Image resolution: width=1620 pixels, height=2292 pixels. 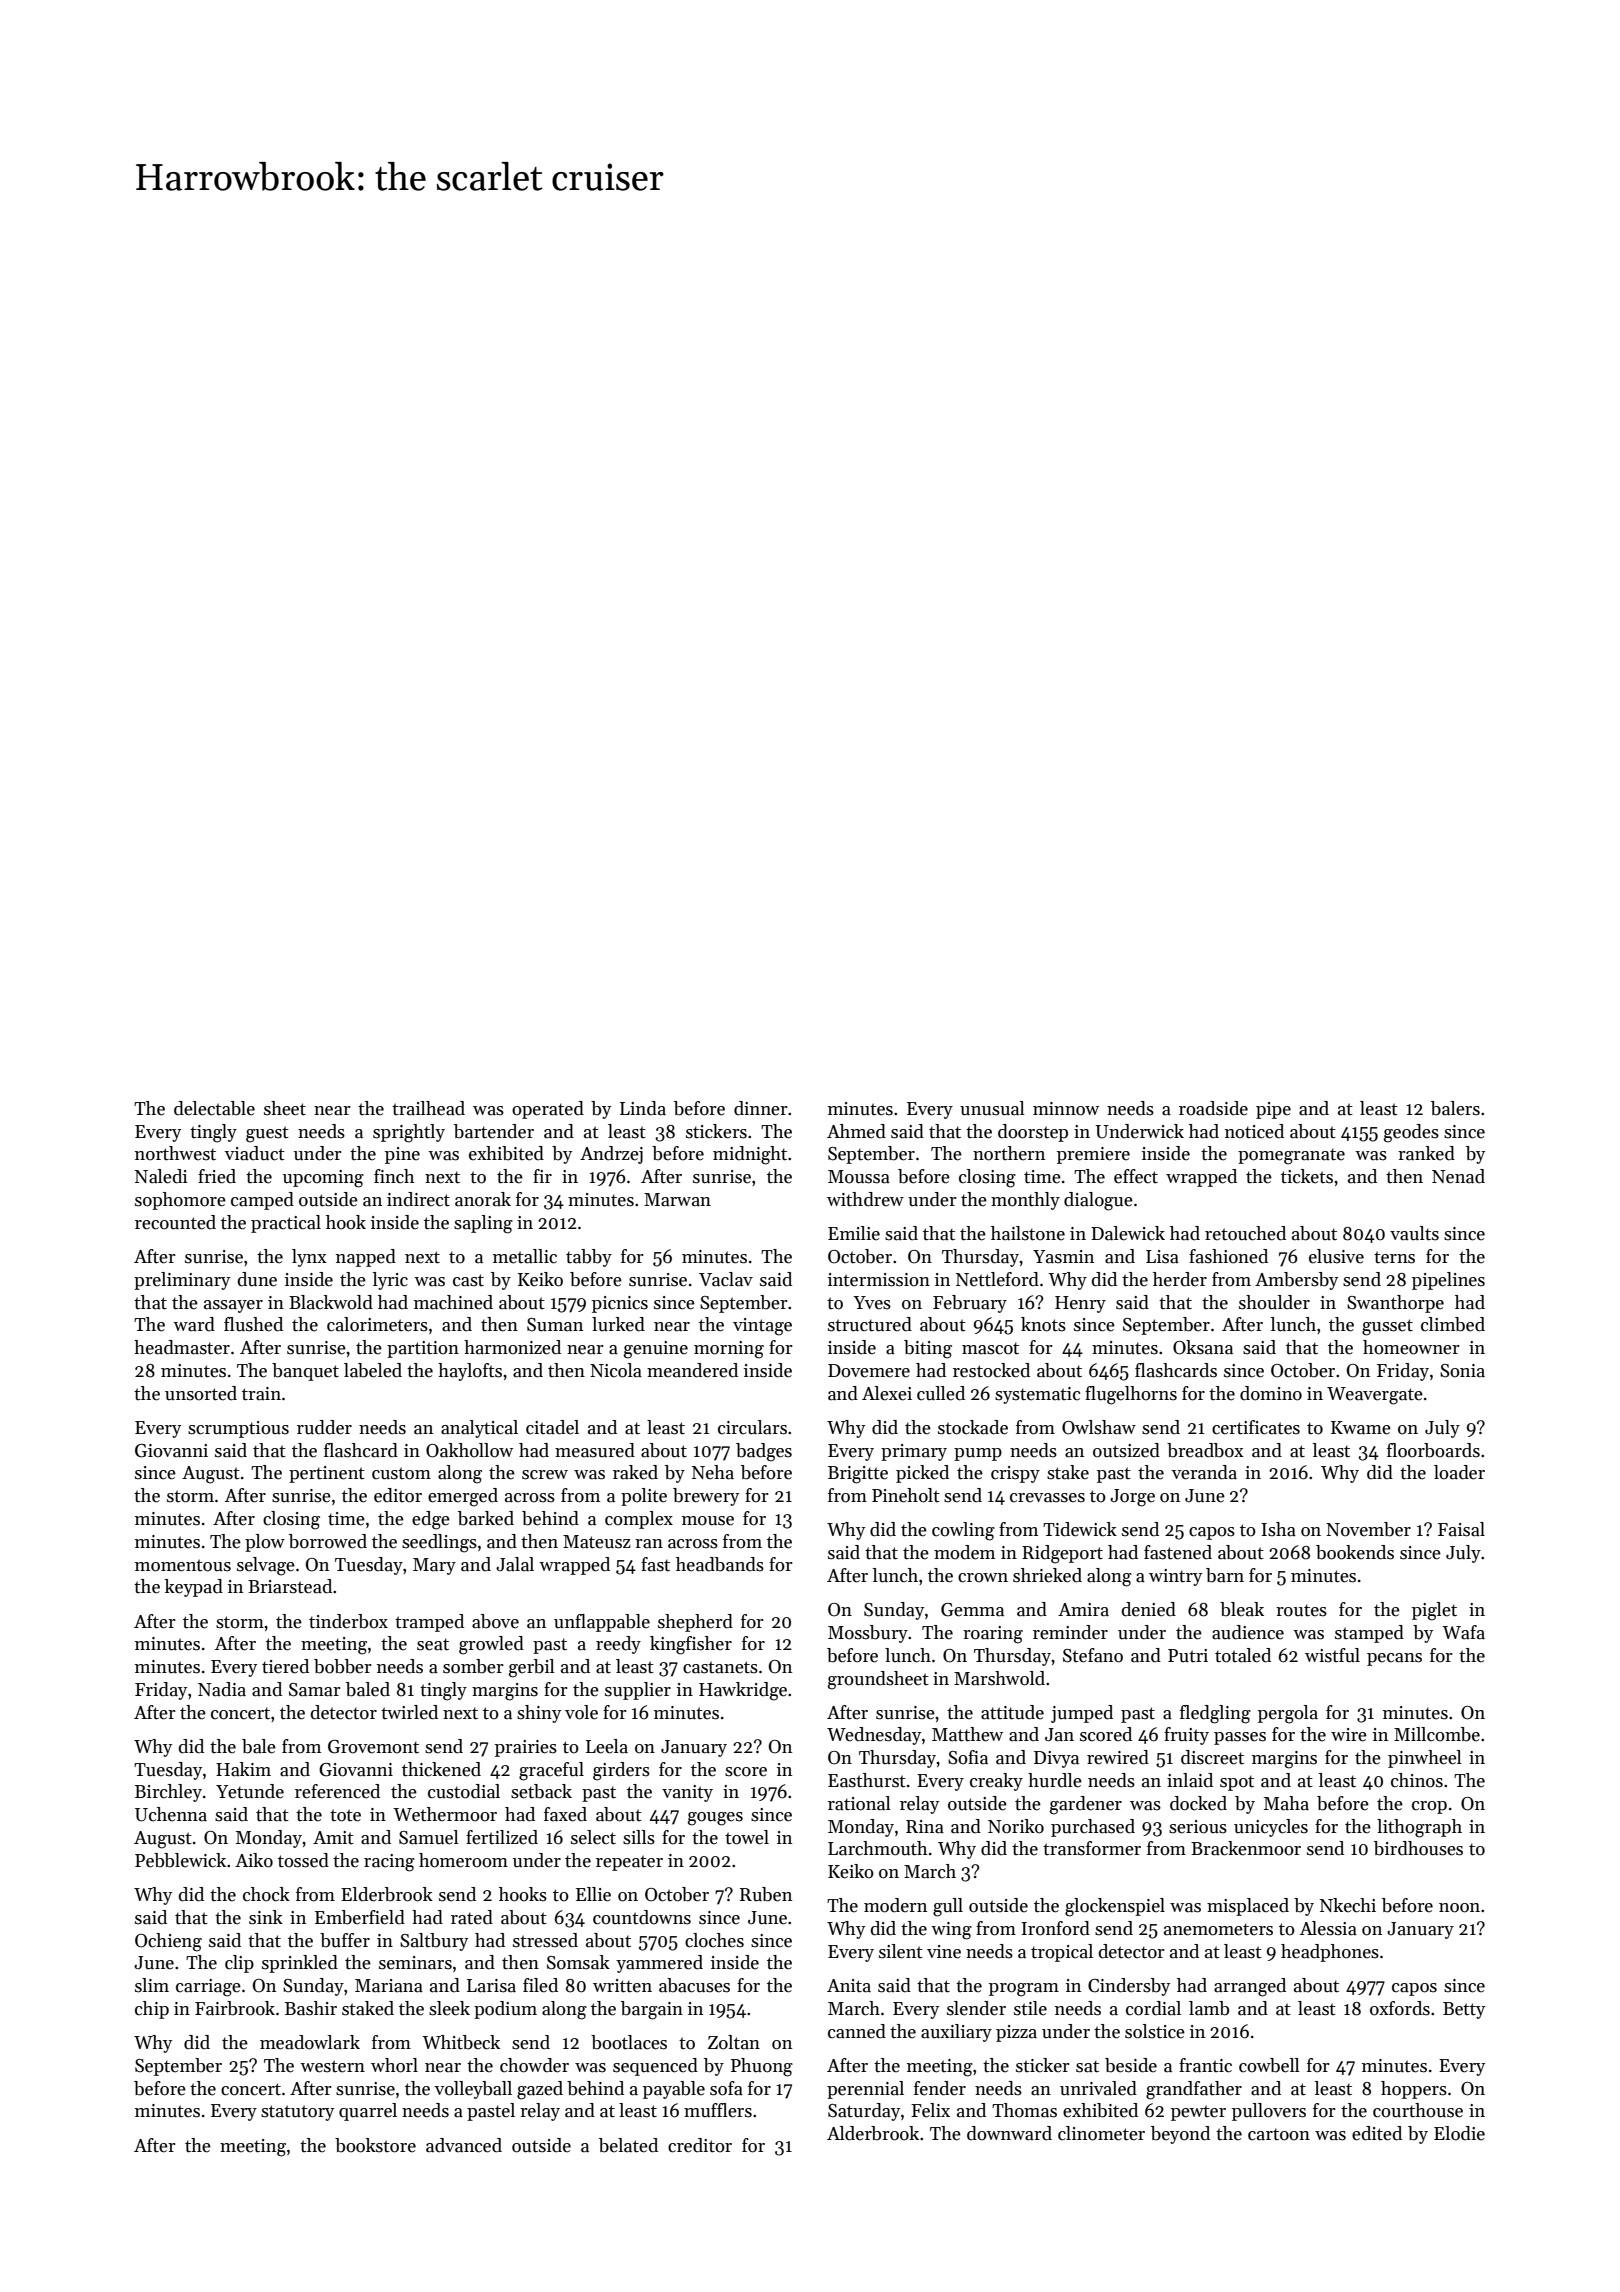 I want to click on gull, so click(x=948, y=1907).
